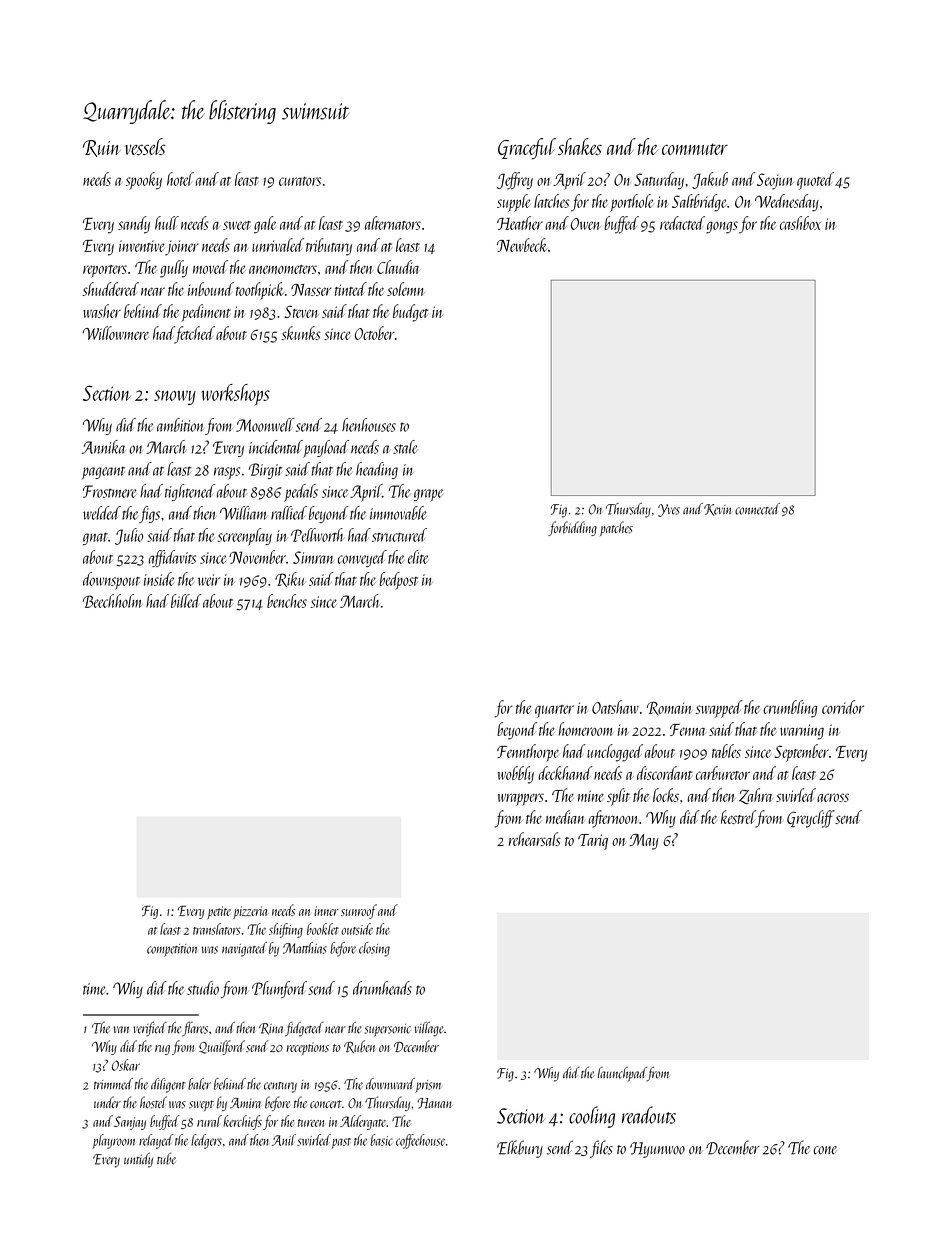 The width and height of the screenshot is (952, 1233). Describe the element at coordinates (522, 245) in the screenshot. I see `Newbeck` at that location.
